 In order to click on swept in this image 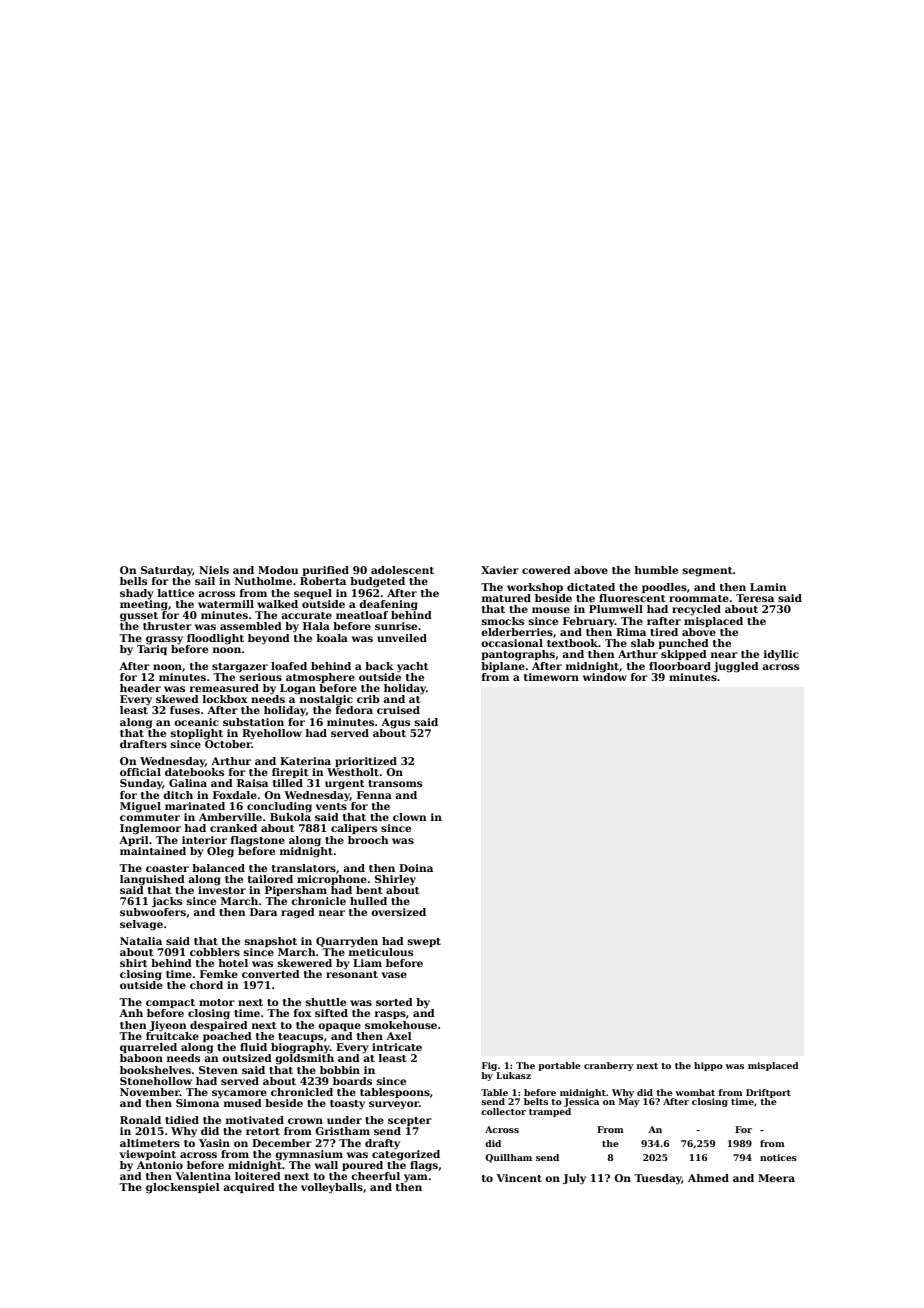, I will do `click(424, 942)`.
